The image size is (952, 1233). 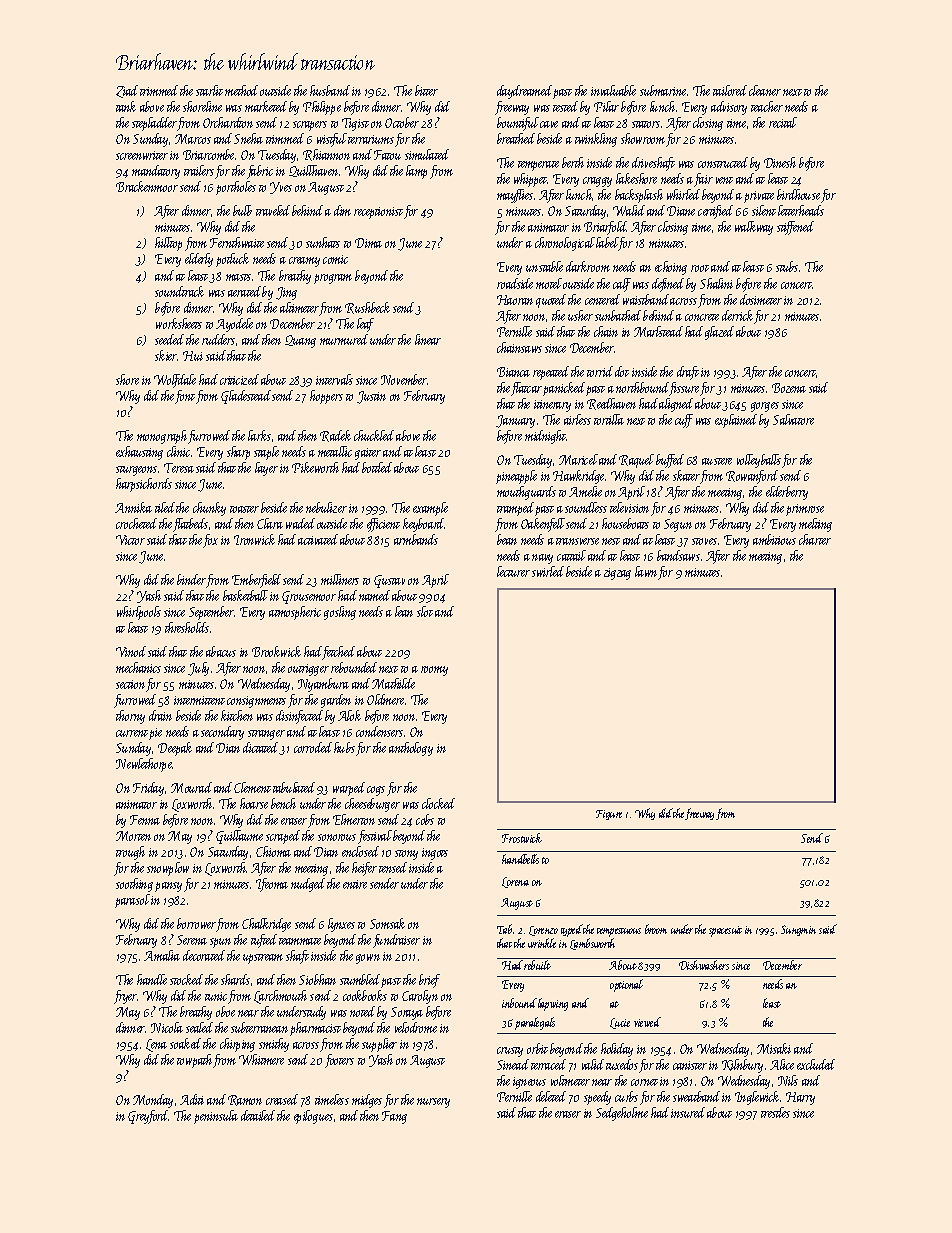 What do you see at coordinates (736, 421) in the screenshot?
I see `explained` at bounding box center [736, 421].
